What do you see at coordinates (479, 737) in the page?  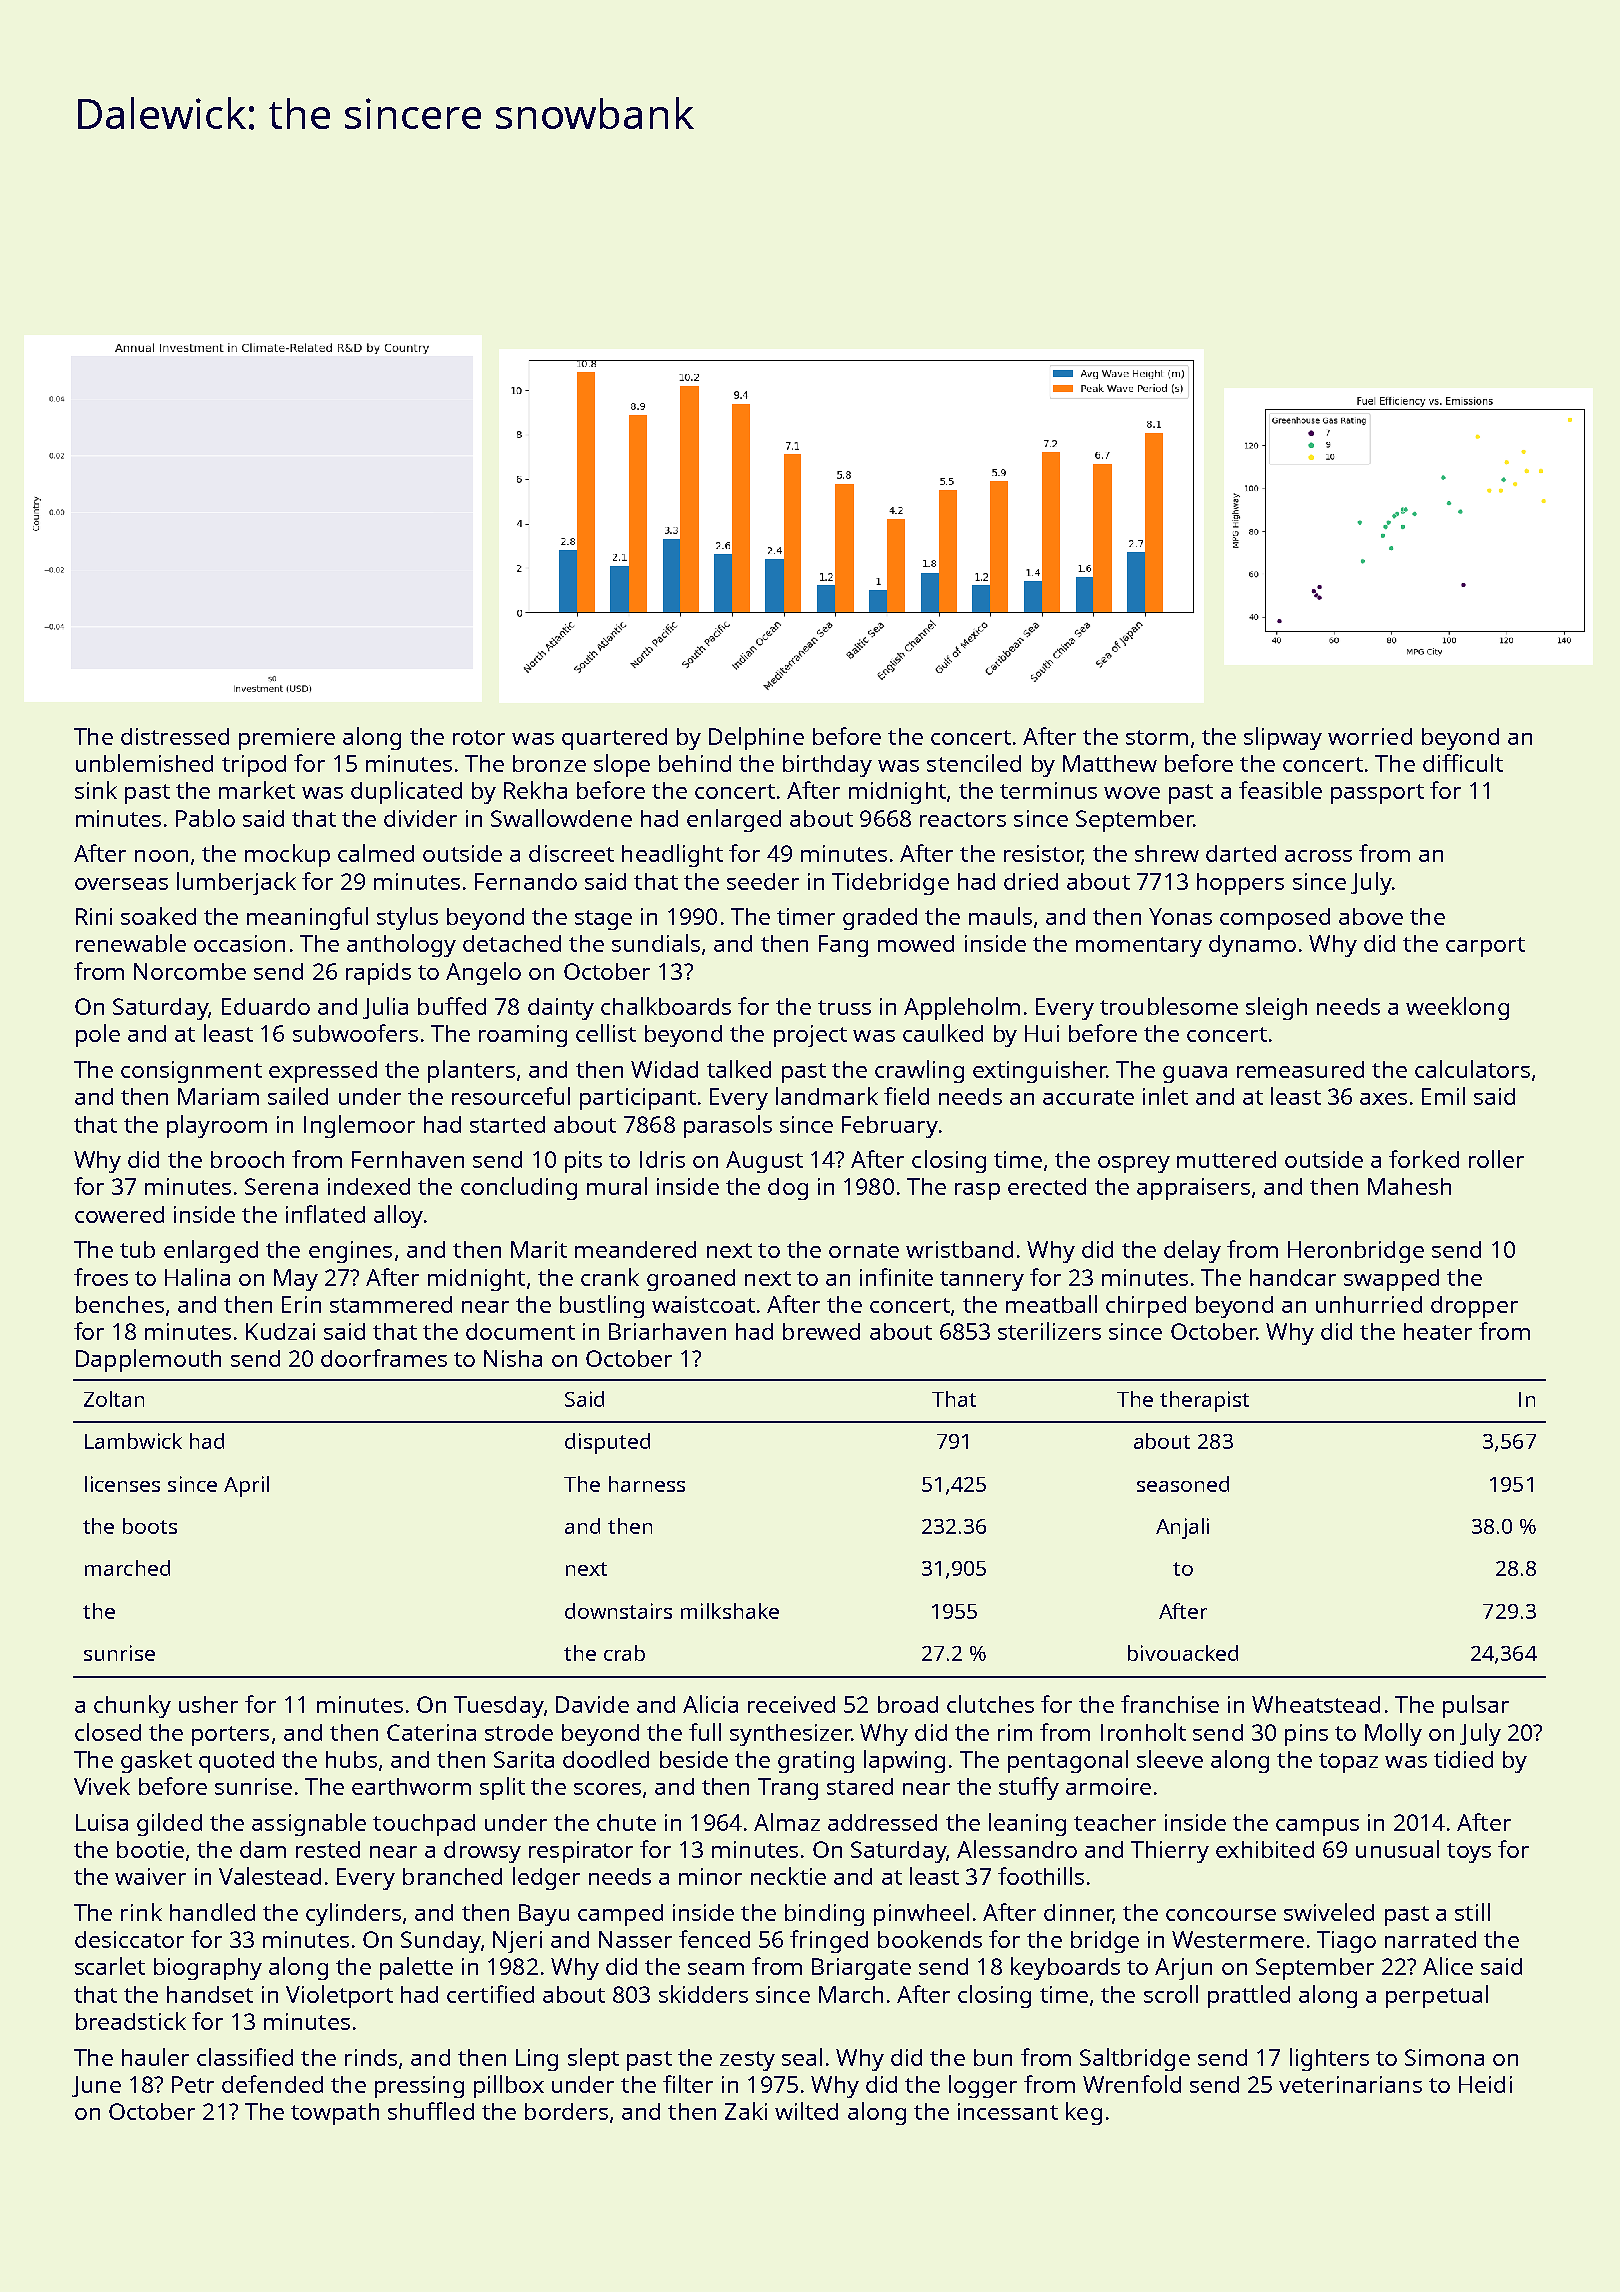 I see `rotor` at bounding box center [479, 737].
